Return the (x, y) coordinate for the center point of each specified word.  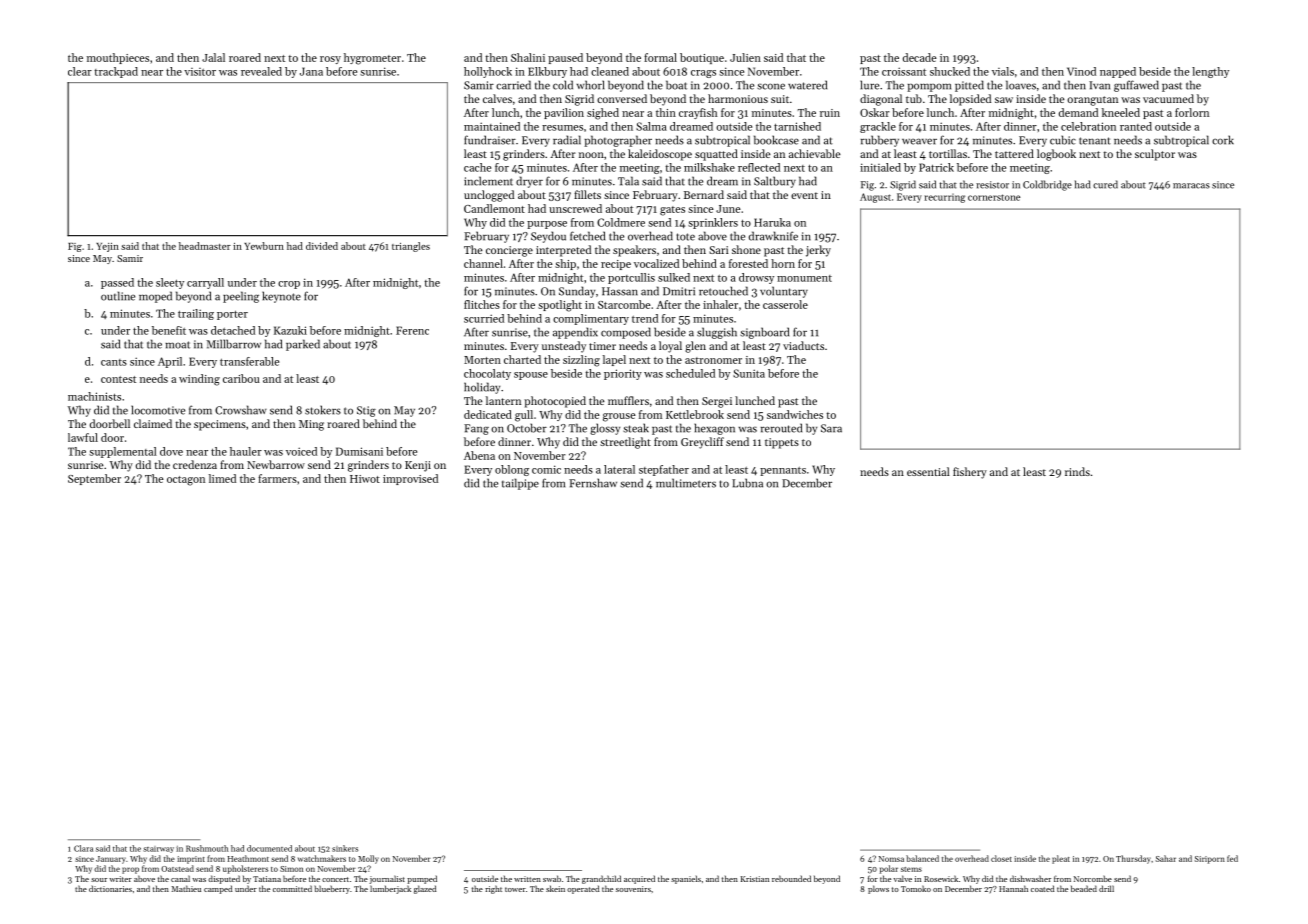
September (94, 479)
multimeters (686, 483)
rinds (1077, 471)
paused (565, 58)
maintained (492, 126)
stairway (158, 849)
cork (1223, 140)
